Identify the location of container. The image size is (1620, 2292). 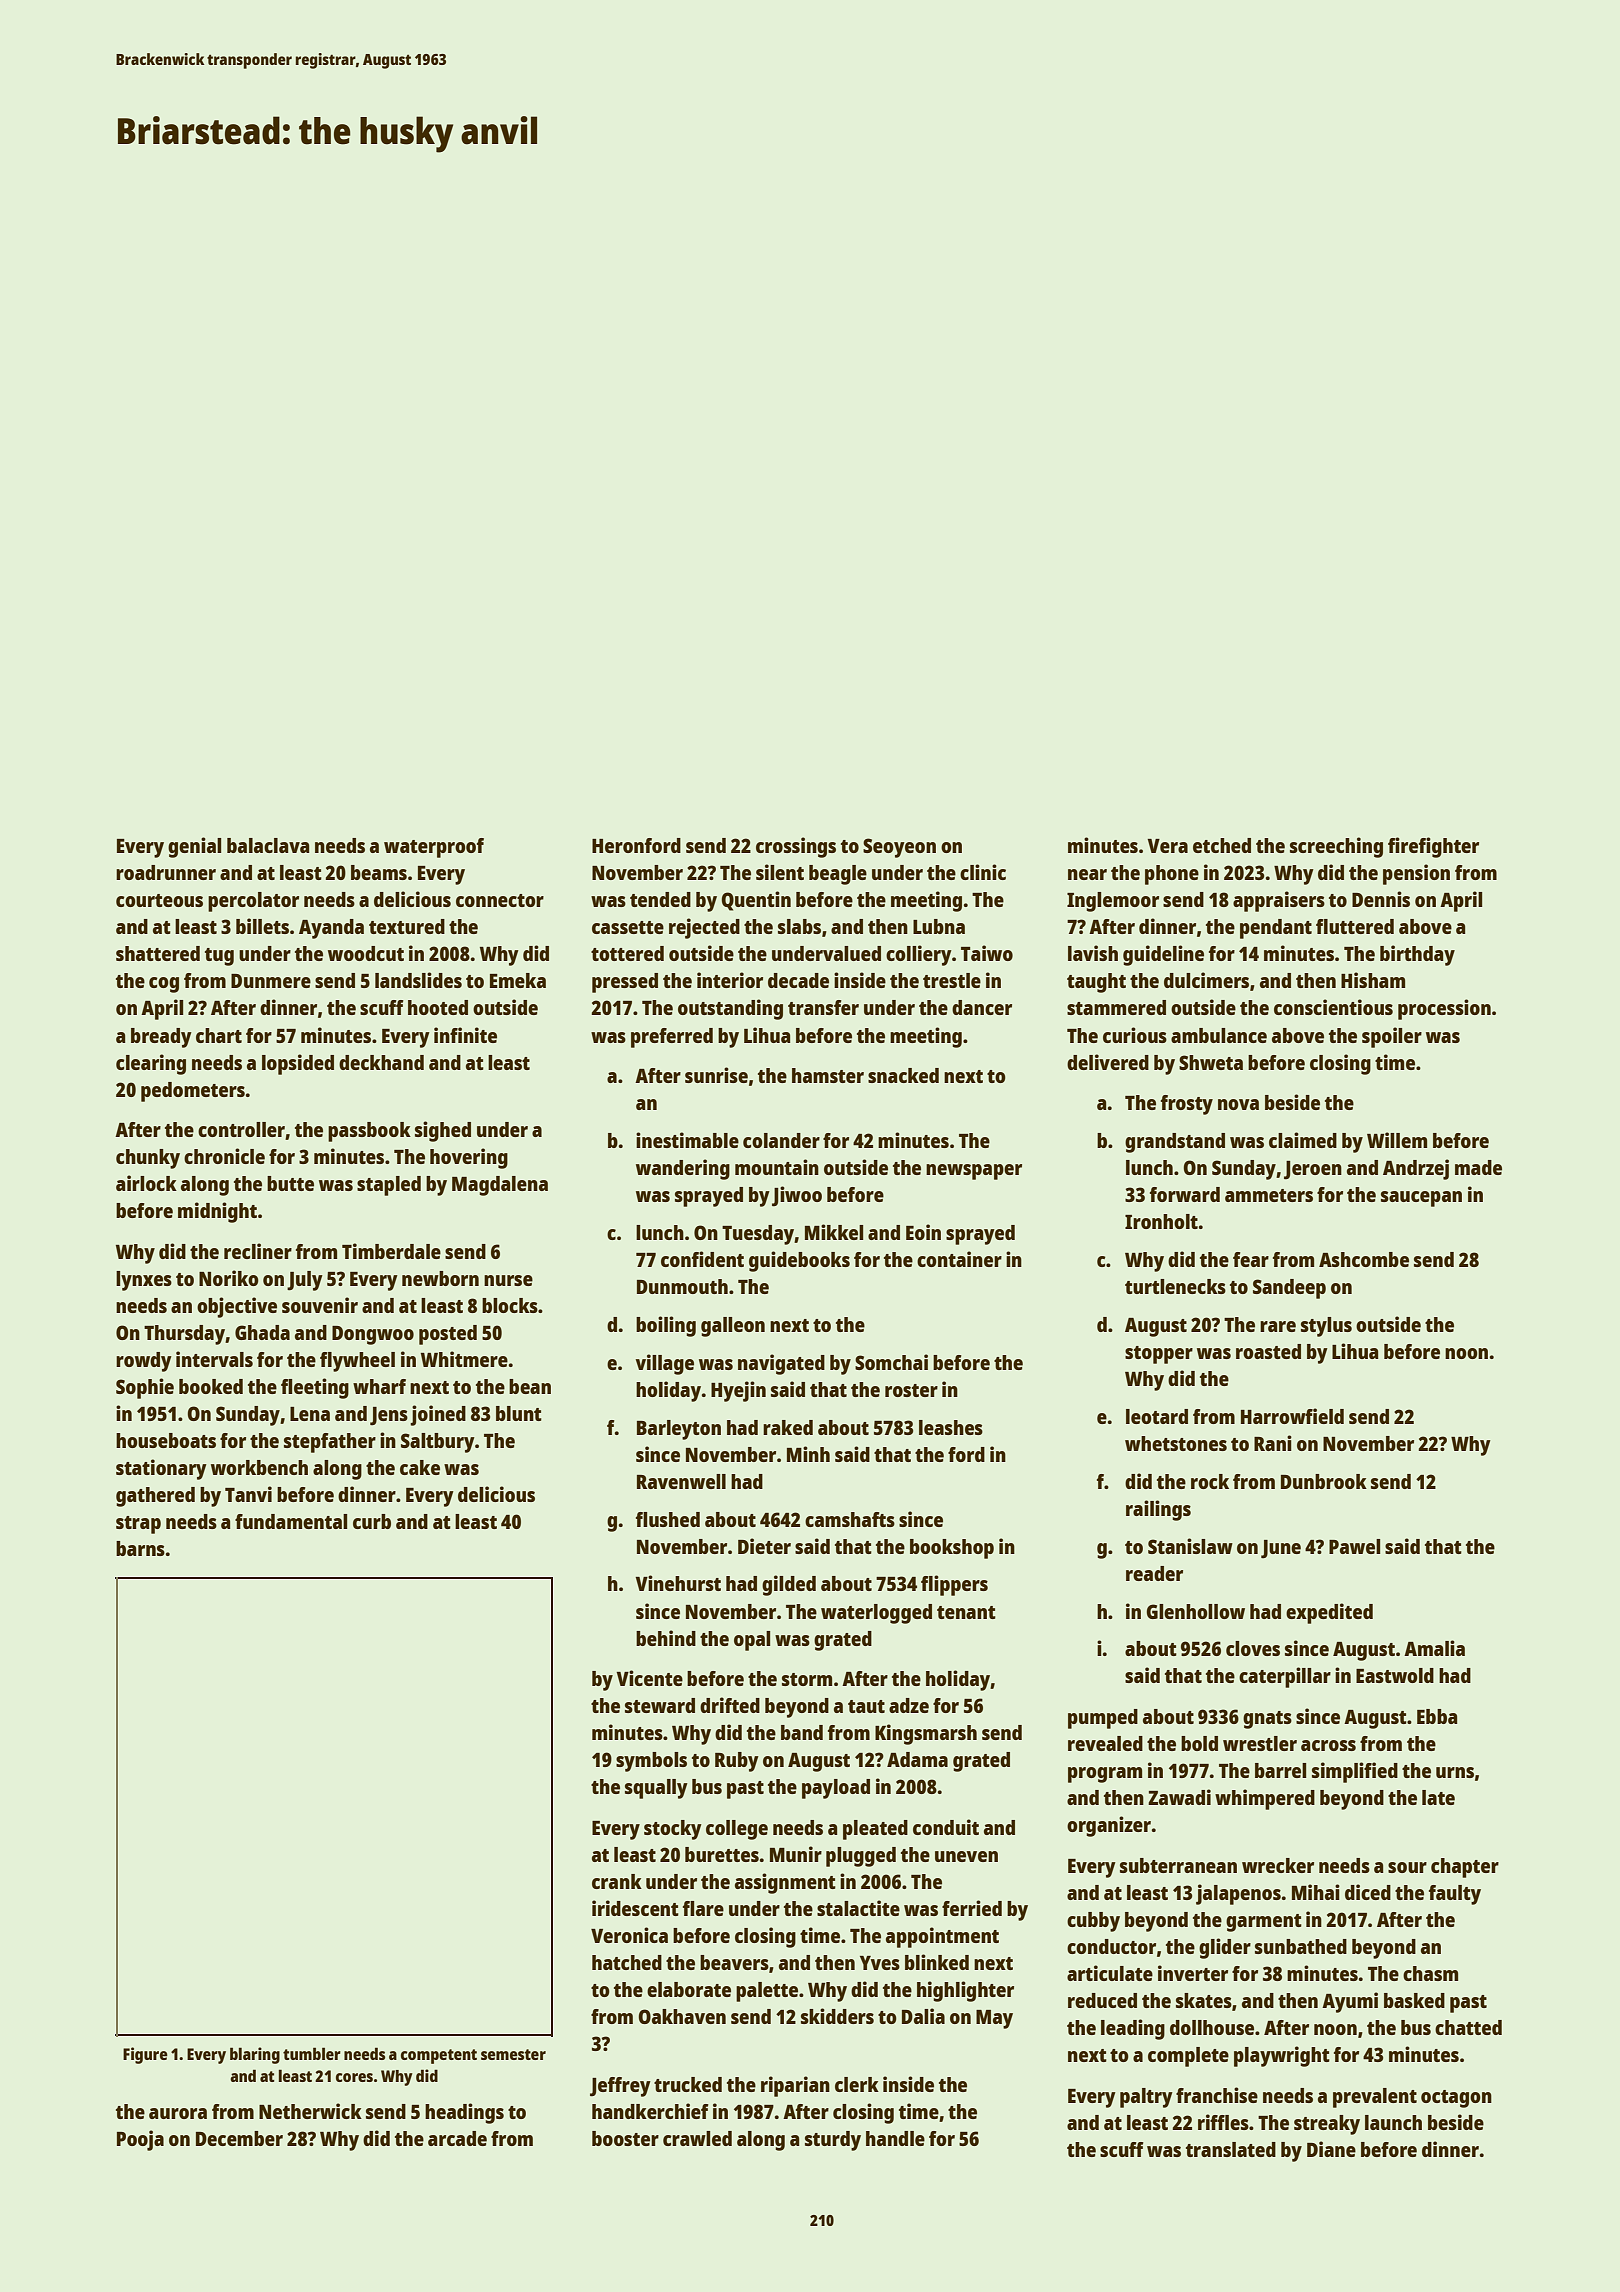
(959, 1259).
